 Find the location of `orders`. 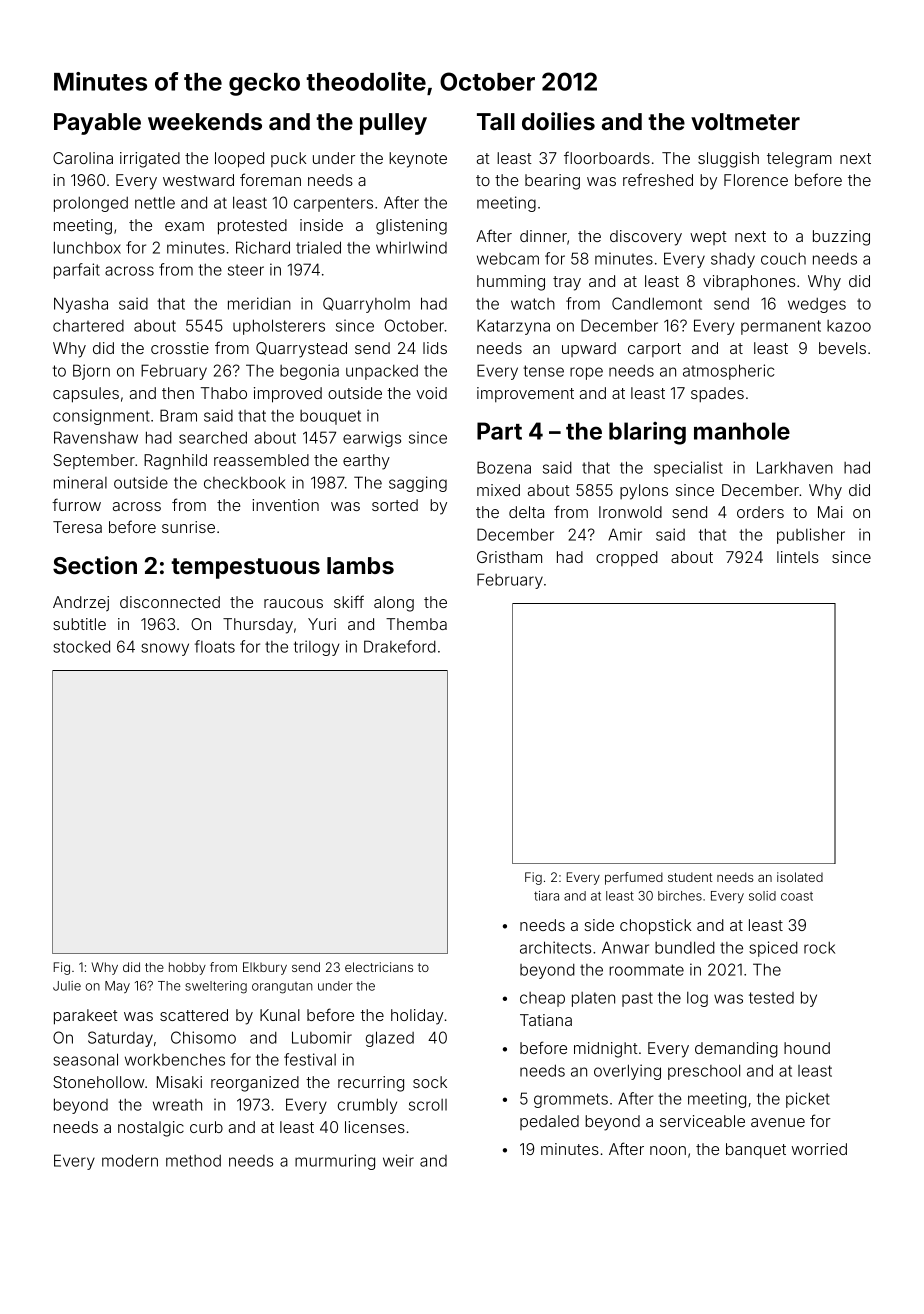

orders is located at coordinates (760, 512).
